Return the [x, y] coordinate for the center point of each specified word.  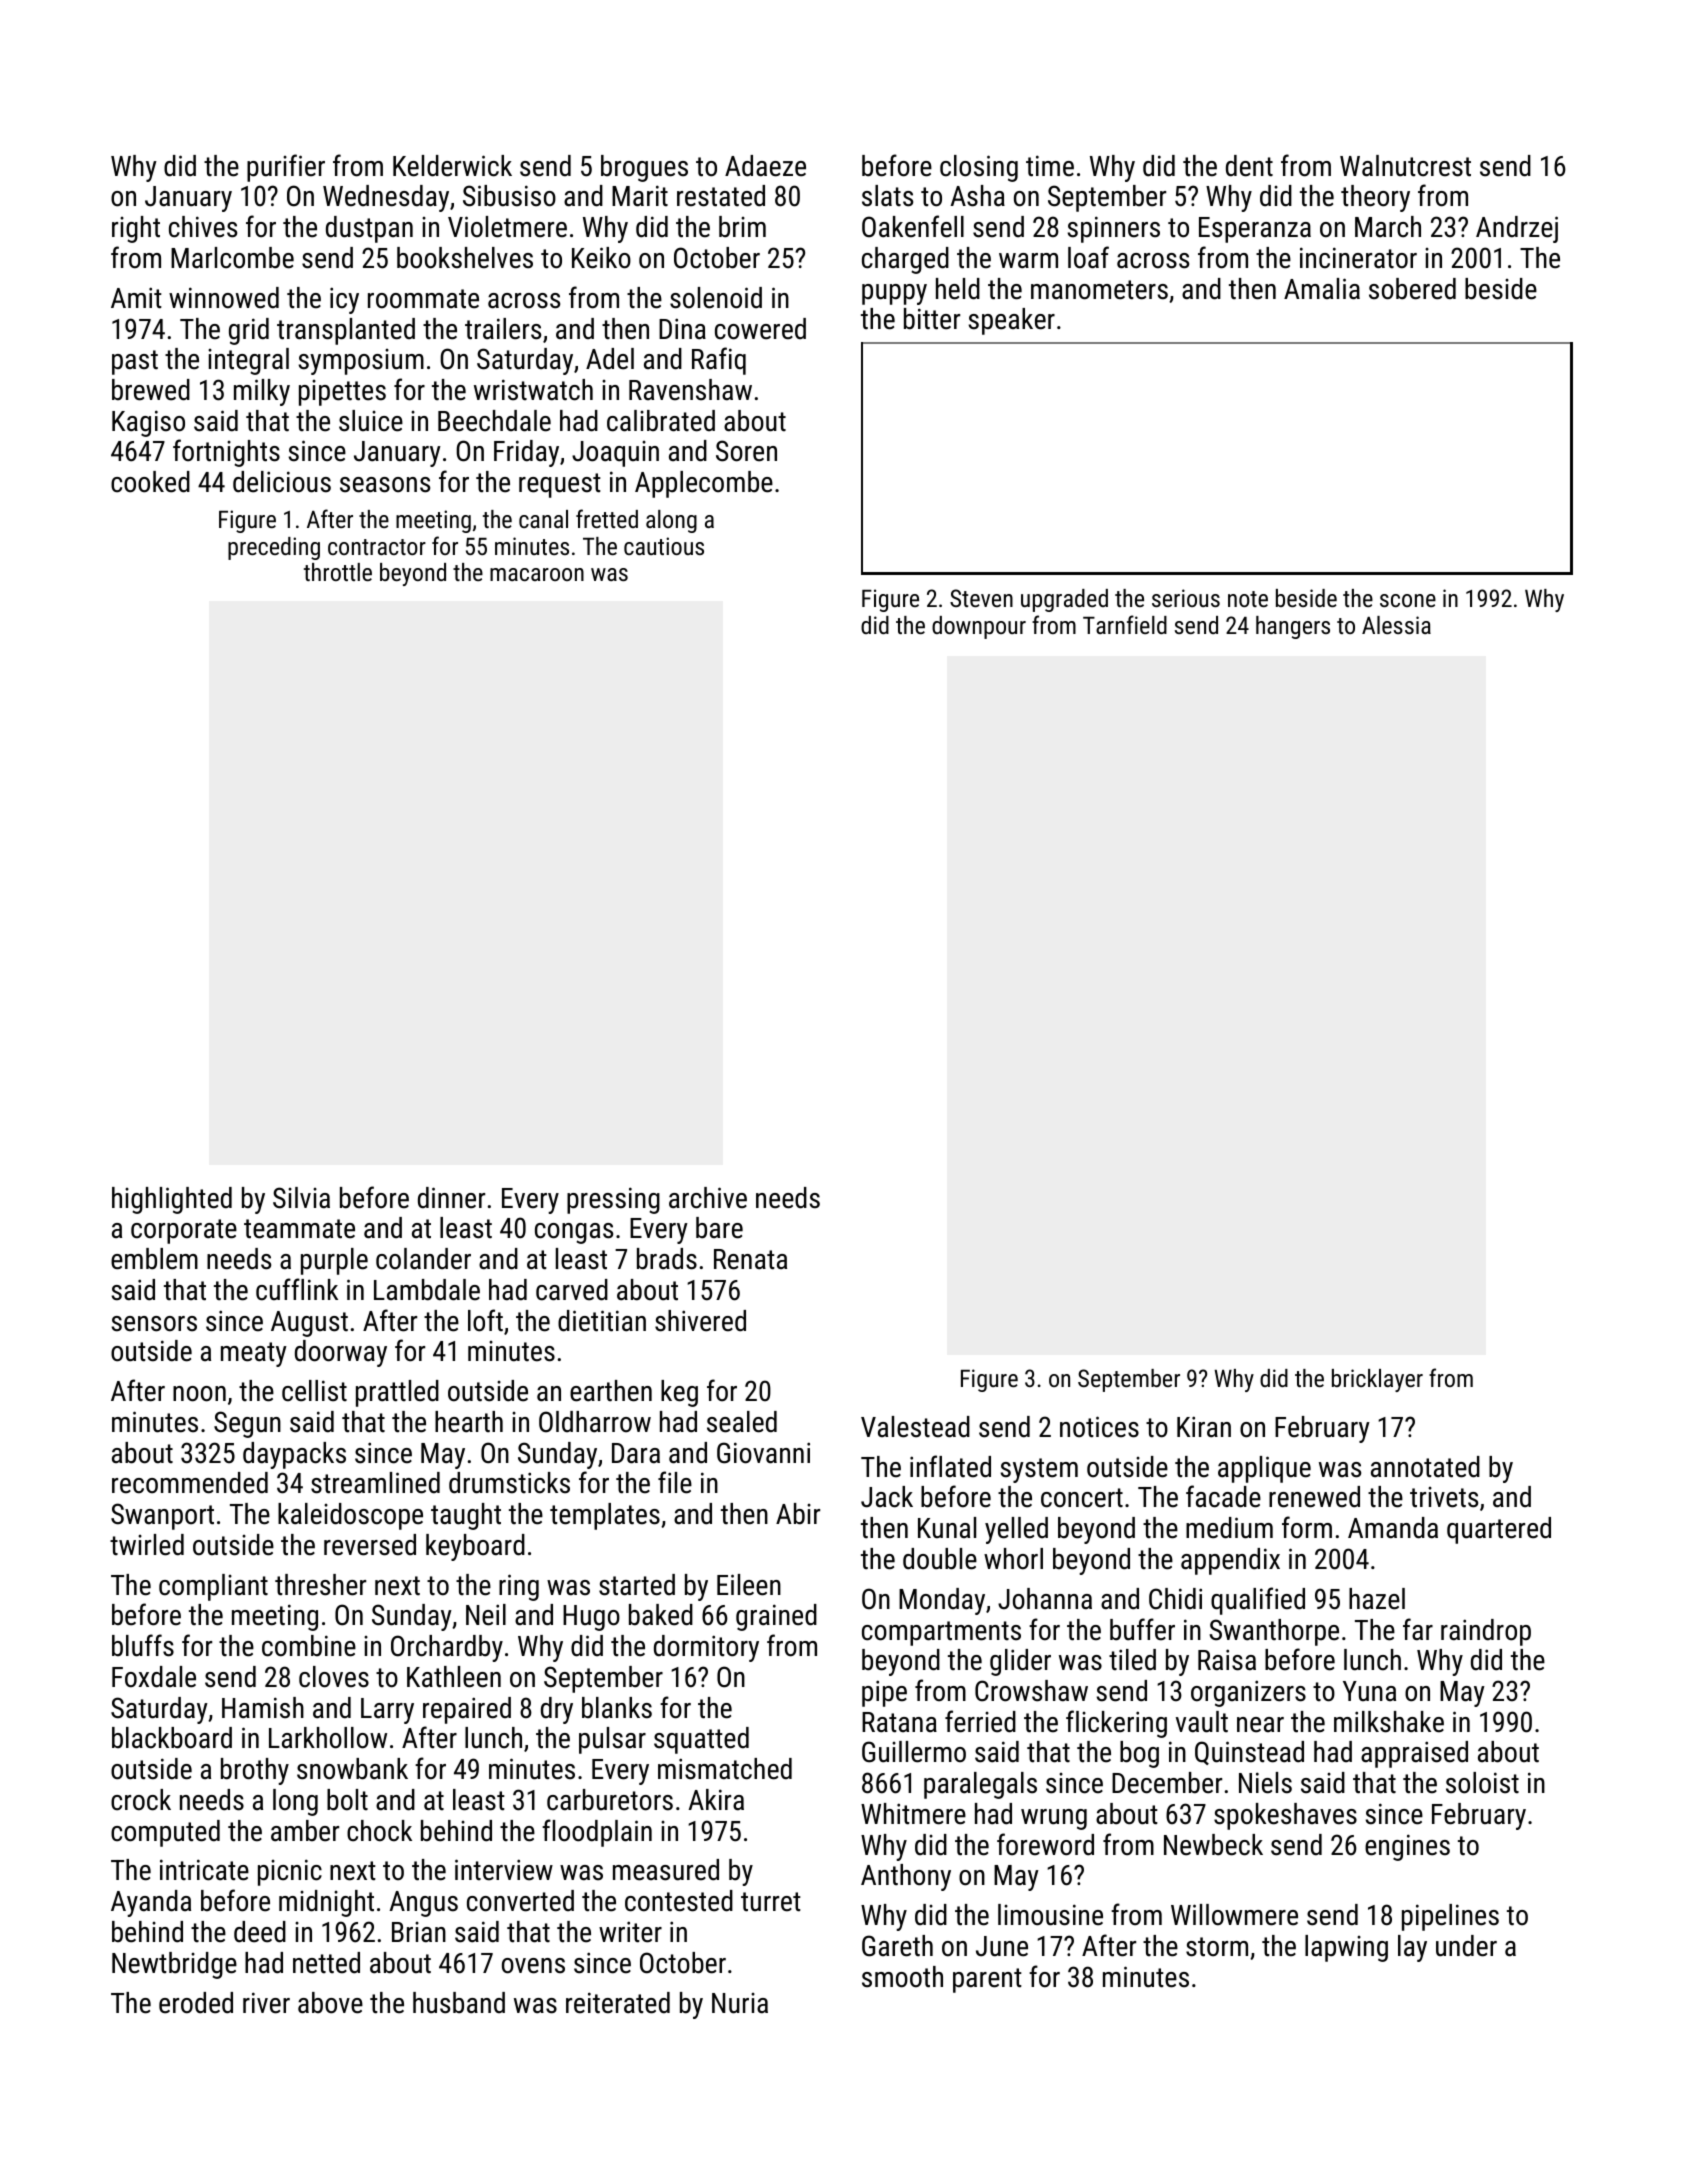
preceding [274, 548]
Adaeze [765, 166]
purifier [286, 168]
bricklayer [1377, 1380]
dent [1249, 166]
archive [708, 1198]
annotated [1425, 1467]
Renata [750, 1259]
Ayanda [151, 1903]
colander [423, 1259]
